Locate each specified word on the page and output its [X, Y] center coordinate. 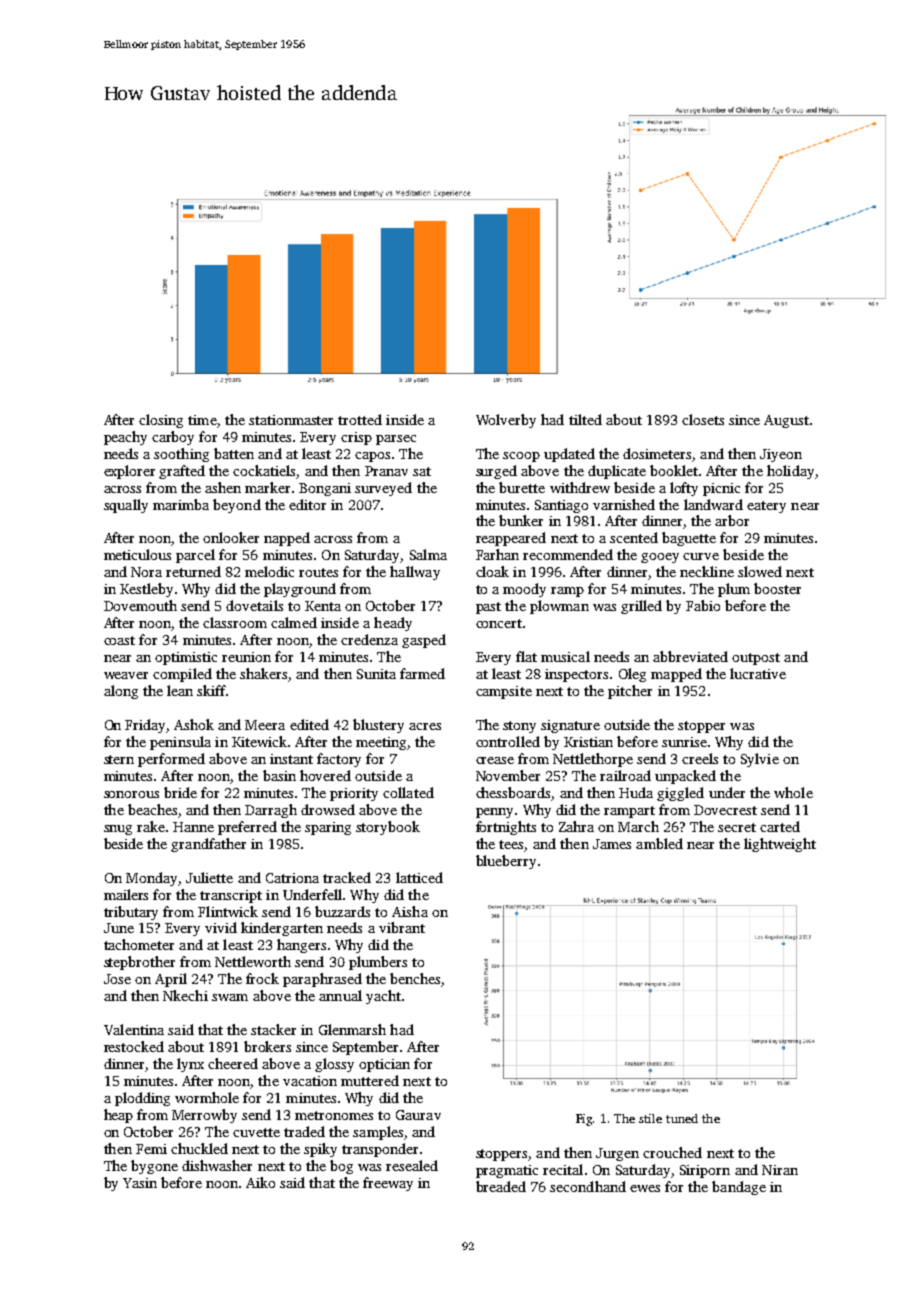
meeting [381, 743]
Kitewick [259, 741]
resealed [412, 1165]
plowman [559, 607]
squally [126, 506]
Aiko [260, 1182]
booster [777, 588]
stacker [273, 1029]
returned [193, 571]
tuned [682, 1118]
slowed [760, 571]
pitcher [630, 692]
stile [650, 1118]
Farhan [497, 554]
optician [384, 1065]
